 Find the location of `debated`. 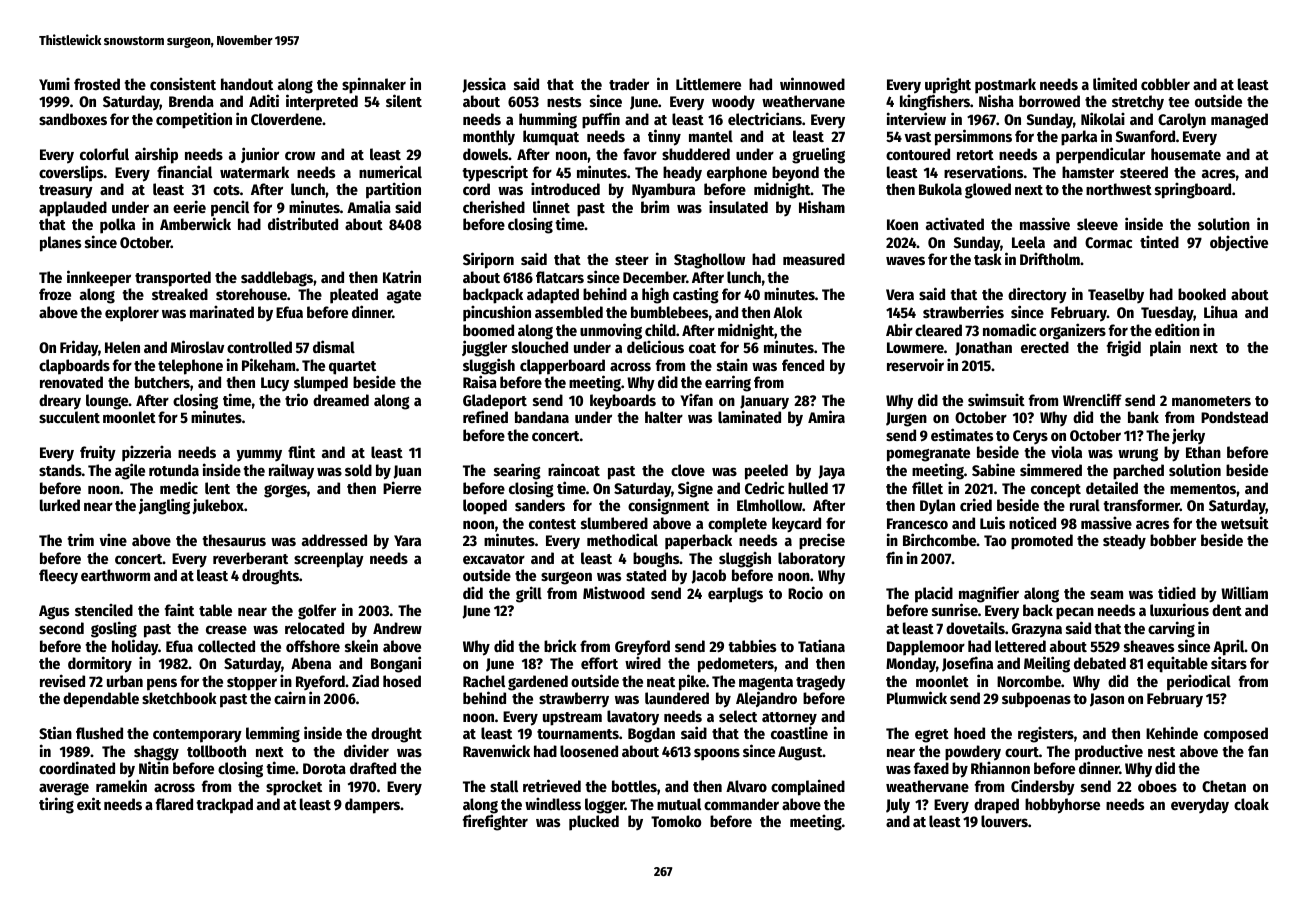

debated is located at coordinates (1100, 663).
